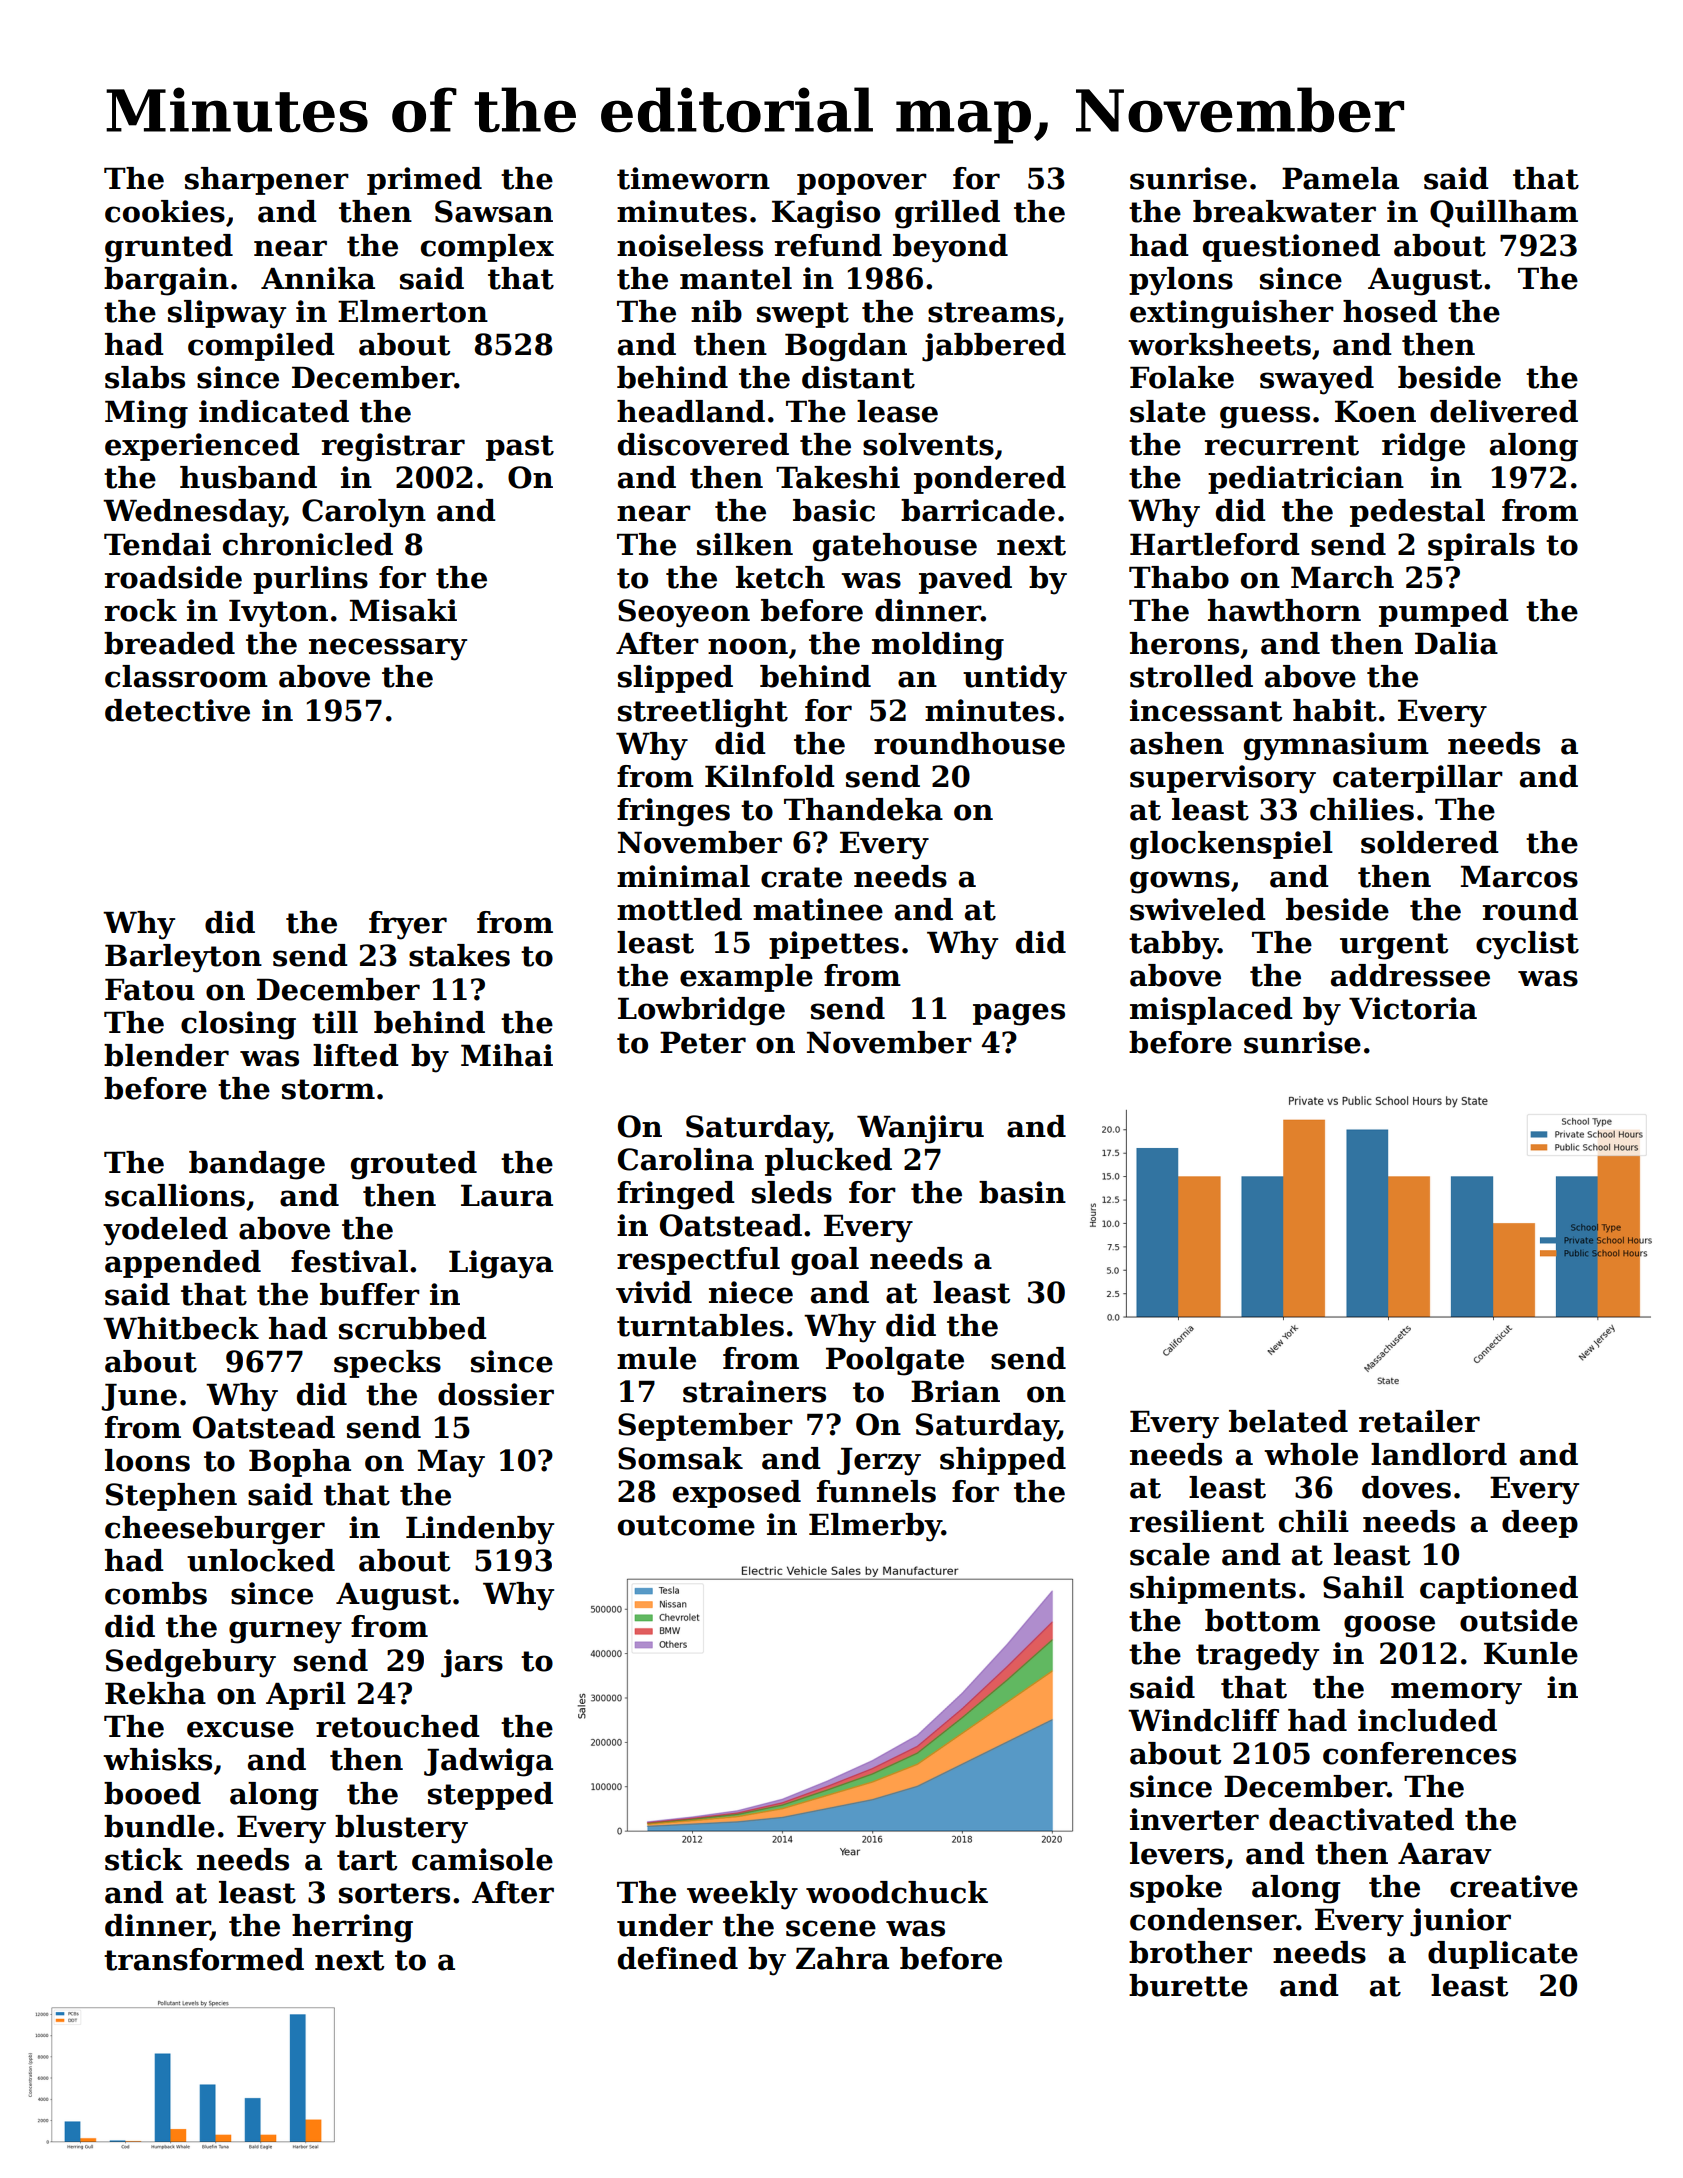 The height and width of the screenshot is (2178, 1683). What do you see at coordinates (1413, 1008) in the screenshot?
I see `Victoria` at bounding box center [1413, 1008].
